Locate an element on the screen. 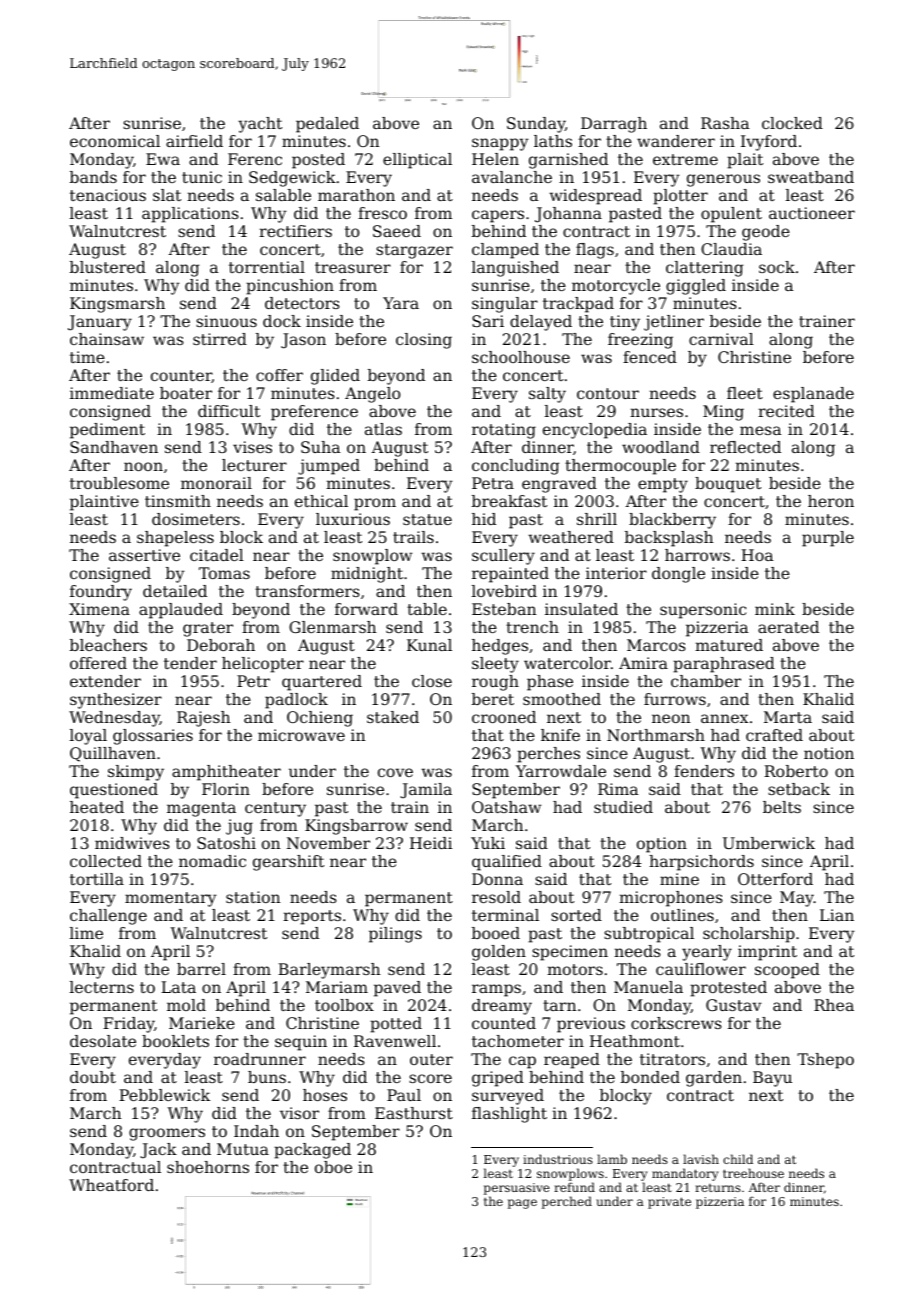 The height and width of the screenshot is (1308, 924). table is located at coordinates (427, 609).
